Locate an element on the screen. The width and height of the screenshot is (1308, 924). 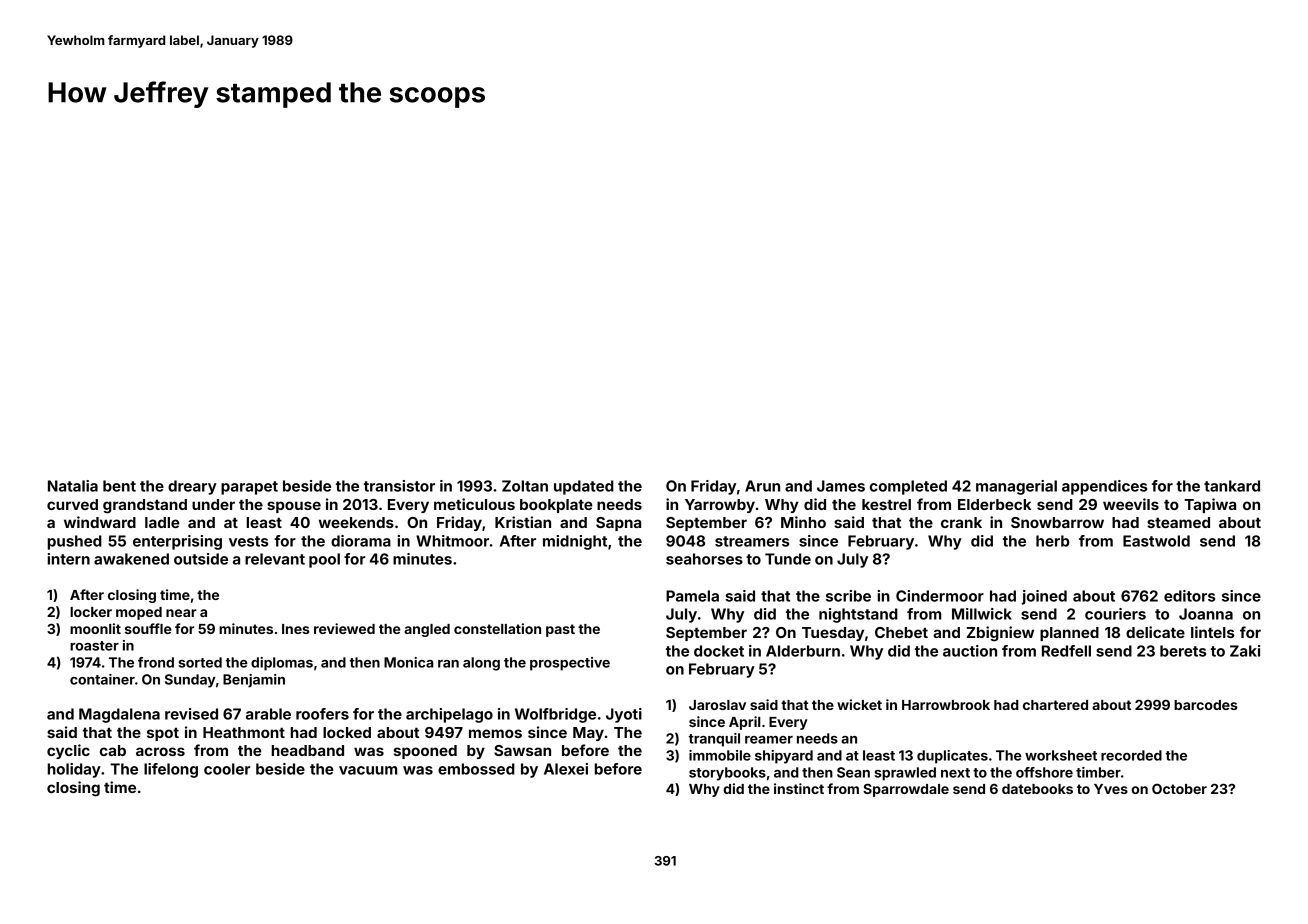
sorted is located at coordinates (200, 662).
